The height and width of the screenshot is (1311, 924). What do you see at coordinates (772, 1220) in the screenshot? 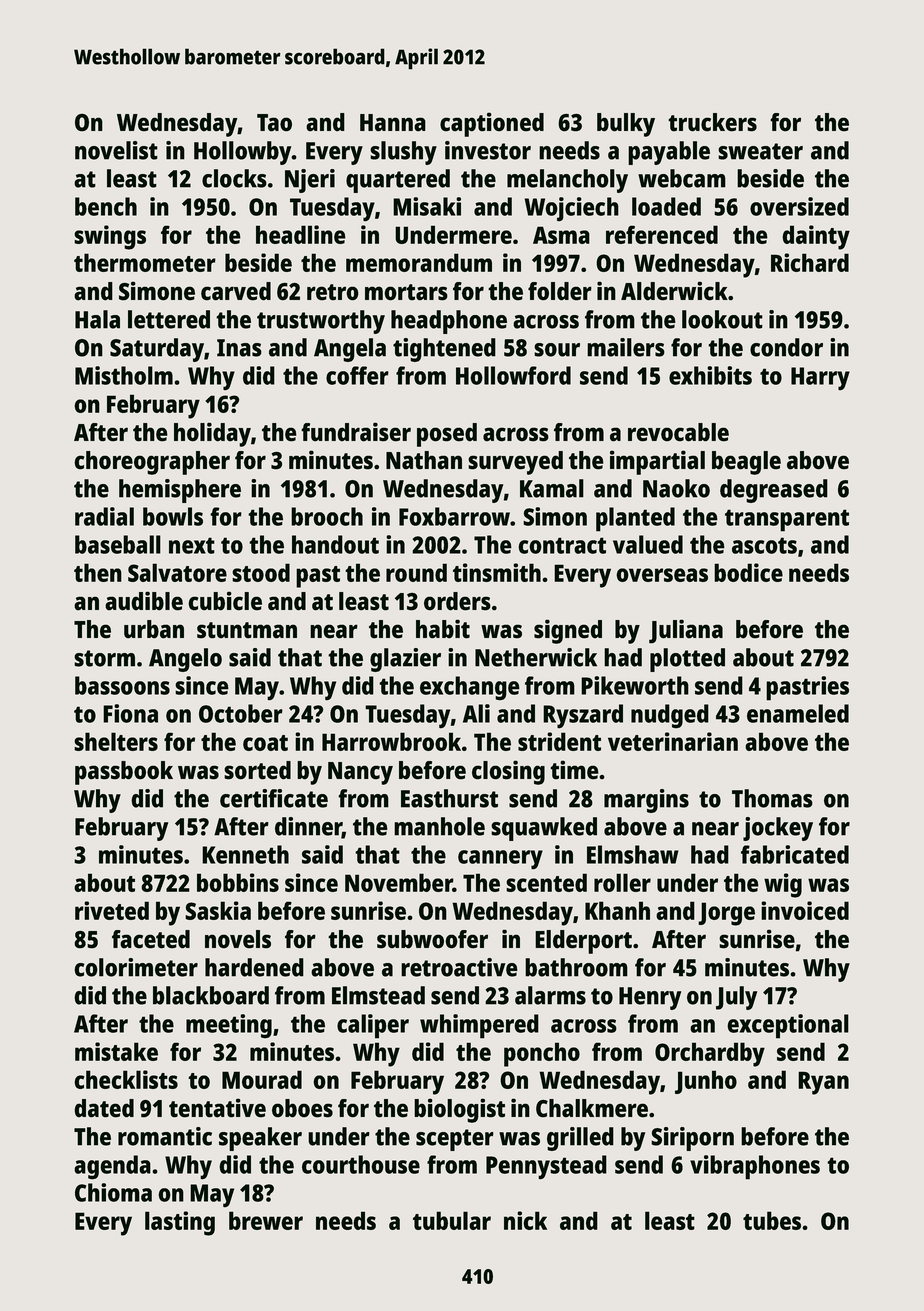
I see `tubes` at bounding box center [772, 1220].
